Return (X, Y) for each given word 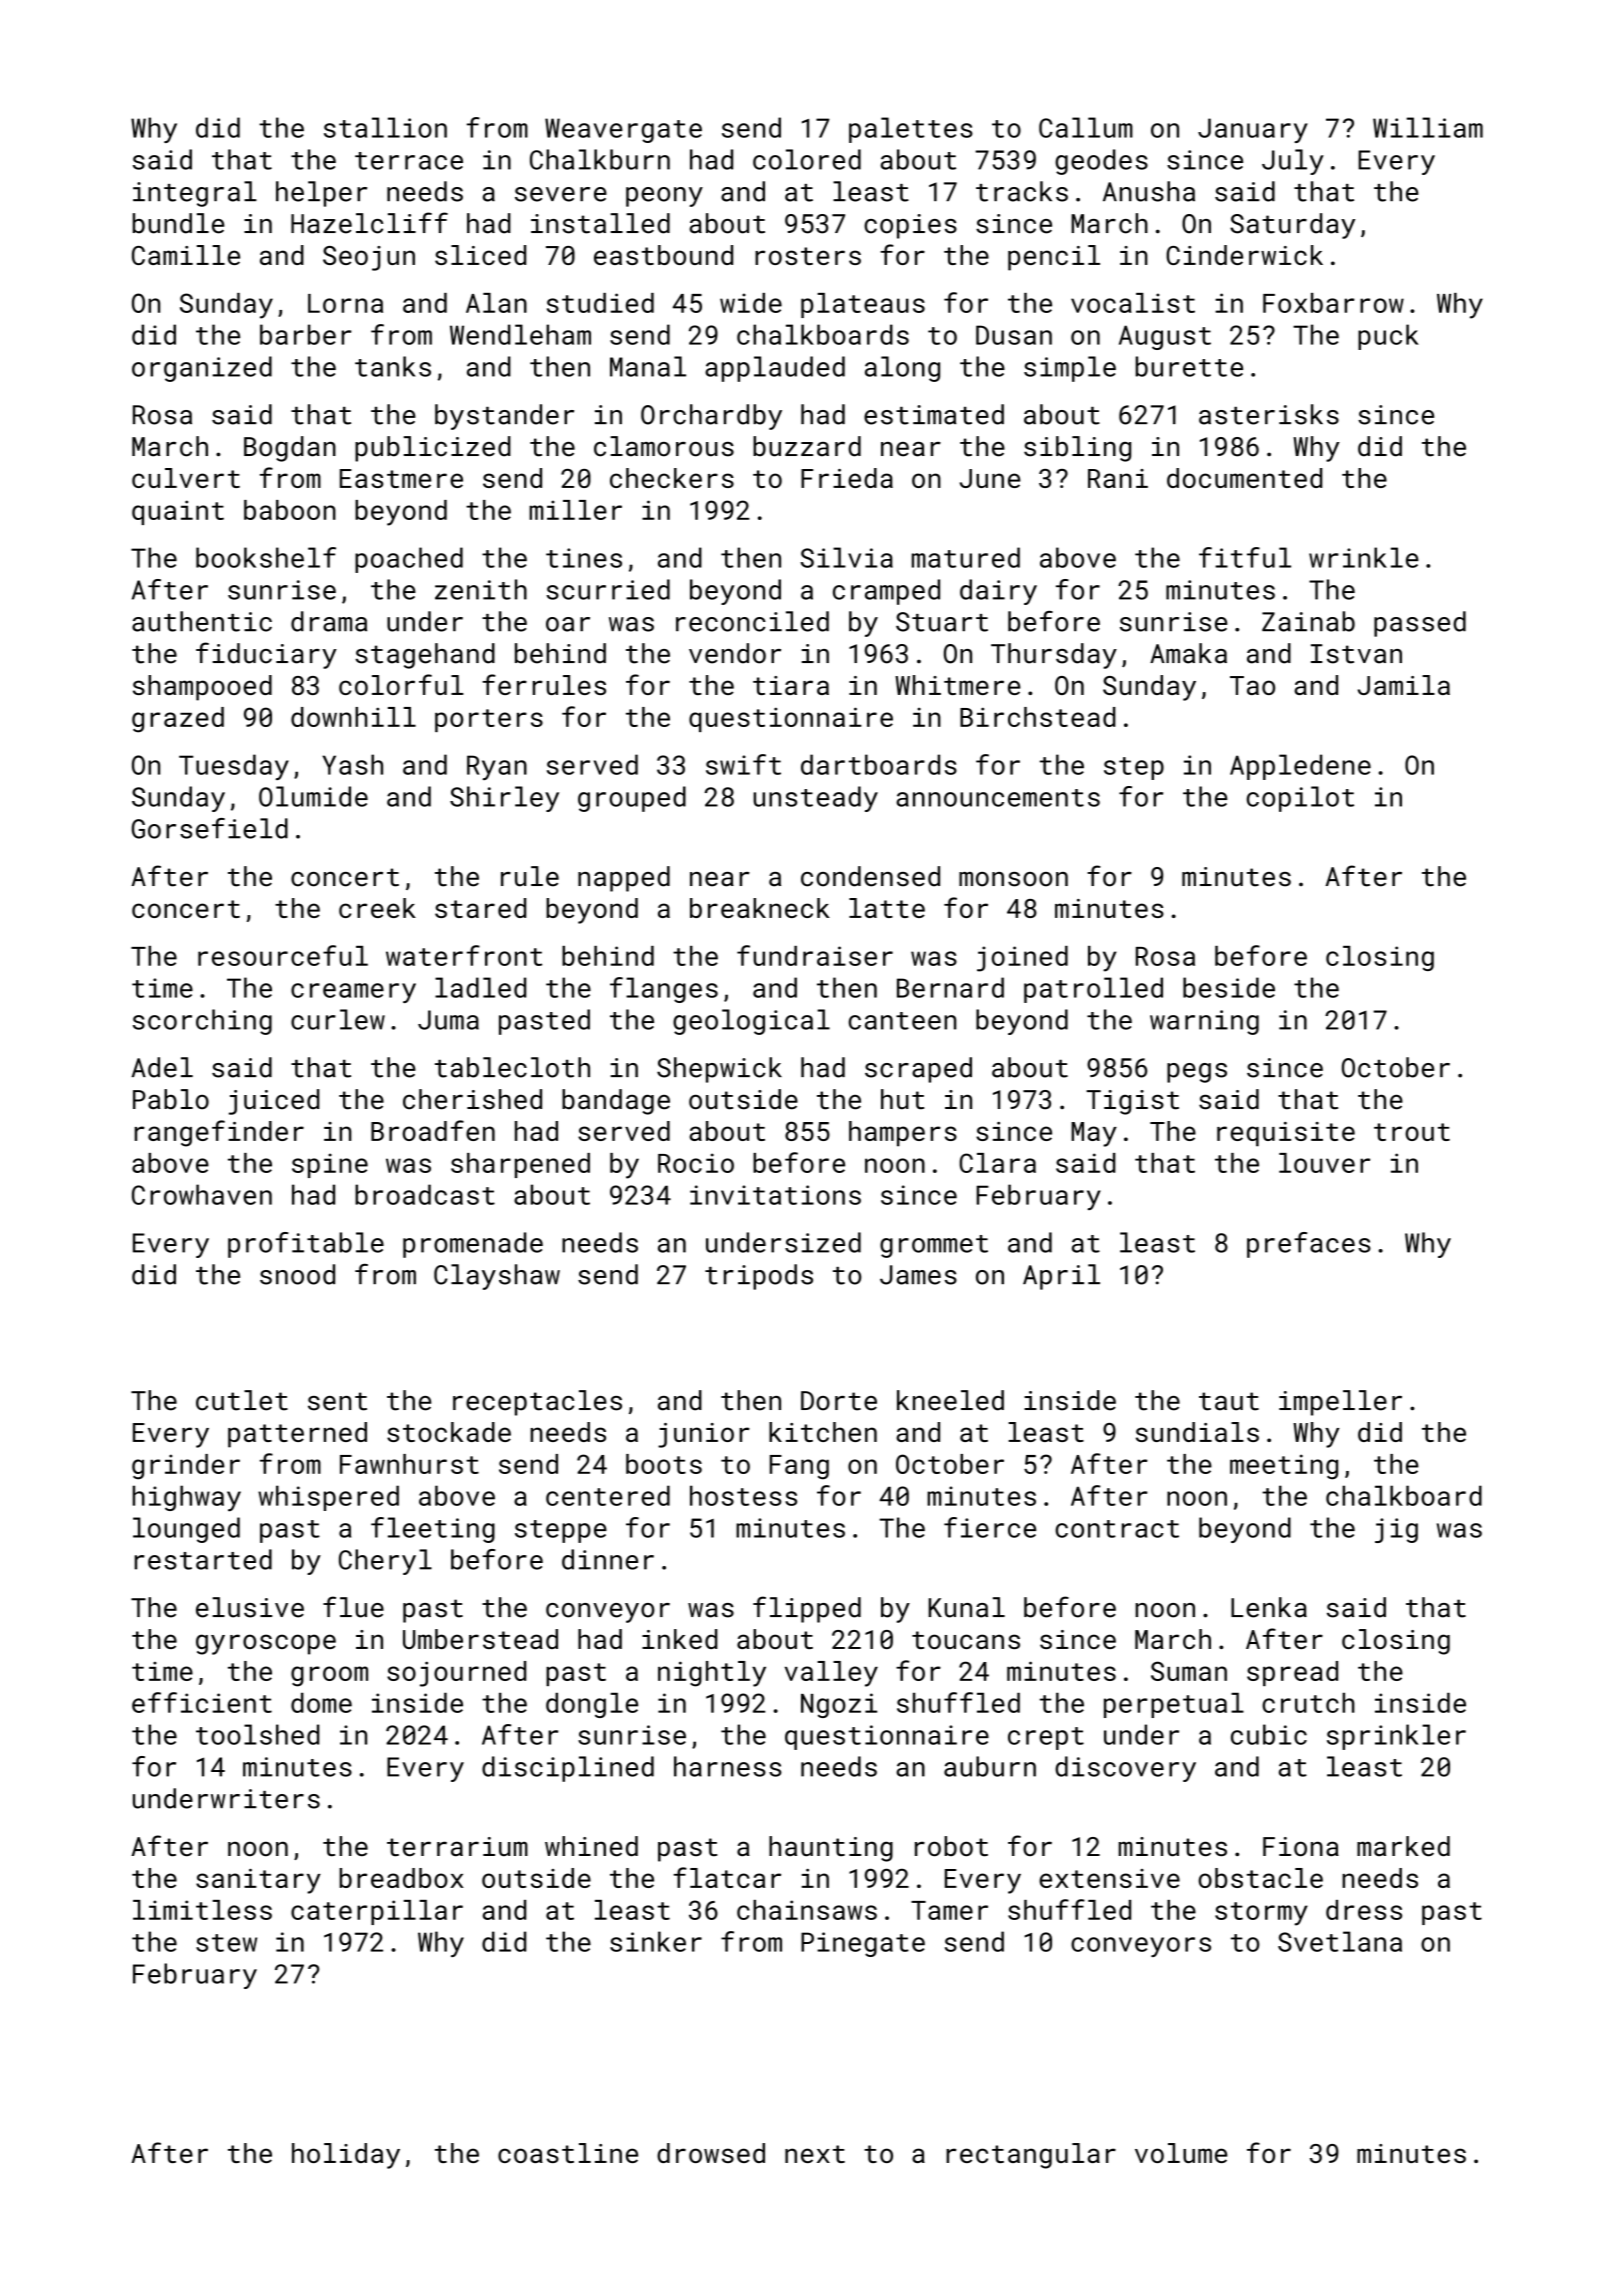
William (1428, 127)
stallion (385, 127)
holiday (346, 2156)
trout (1412, 1132)
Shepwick (719, 1070)
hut (902, 1099)
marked (1403, 1846)
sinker (656, 1941)
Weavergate (623, 130)
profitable (306, 1245)
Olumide (313, 796)
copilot (1300, 799)
